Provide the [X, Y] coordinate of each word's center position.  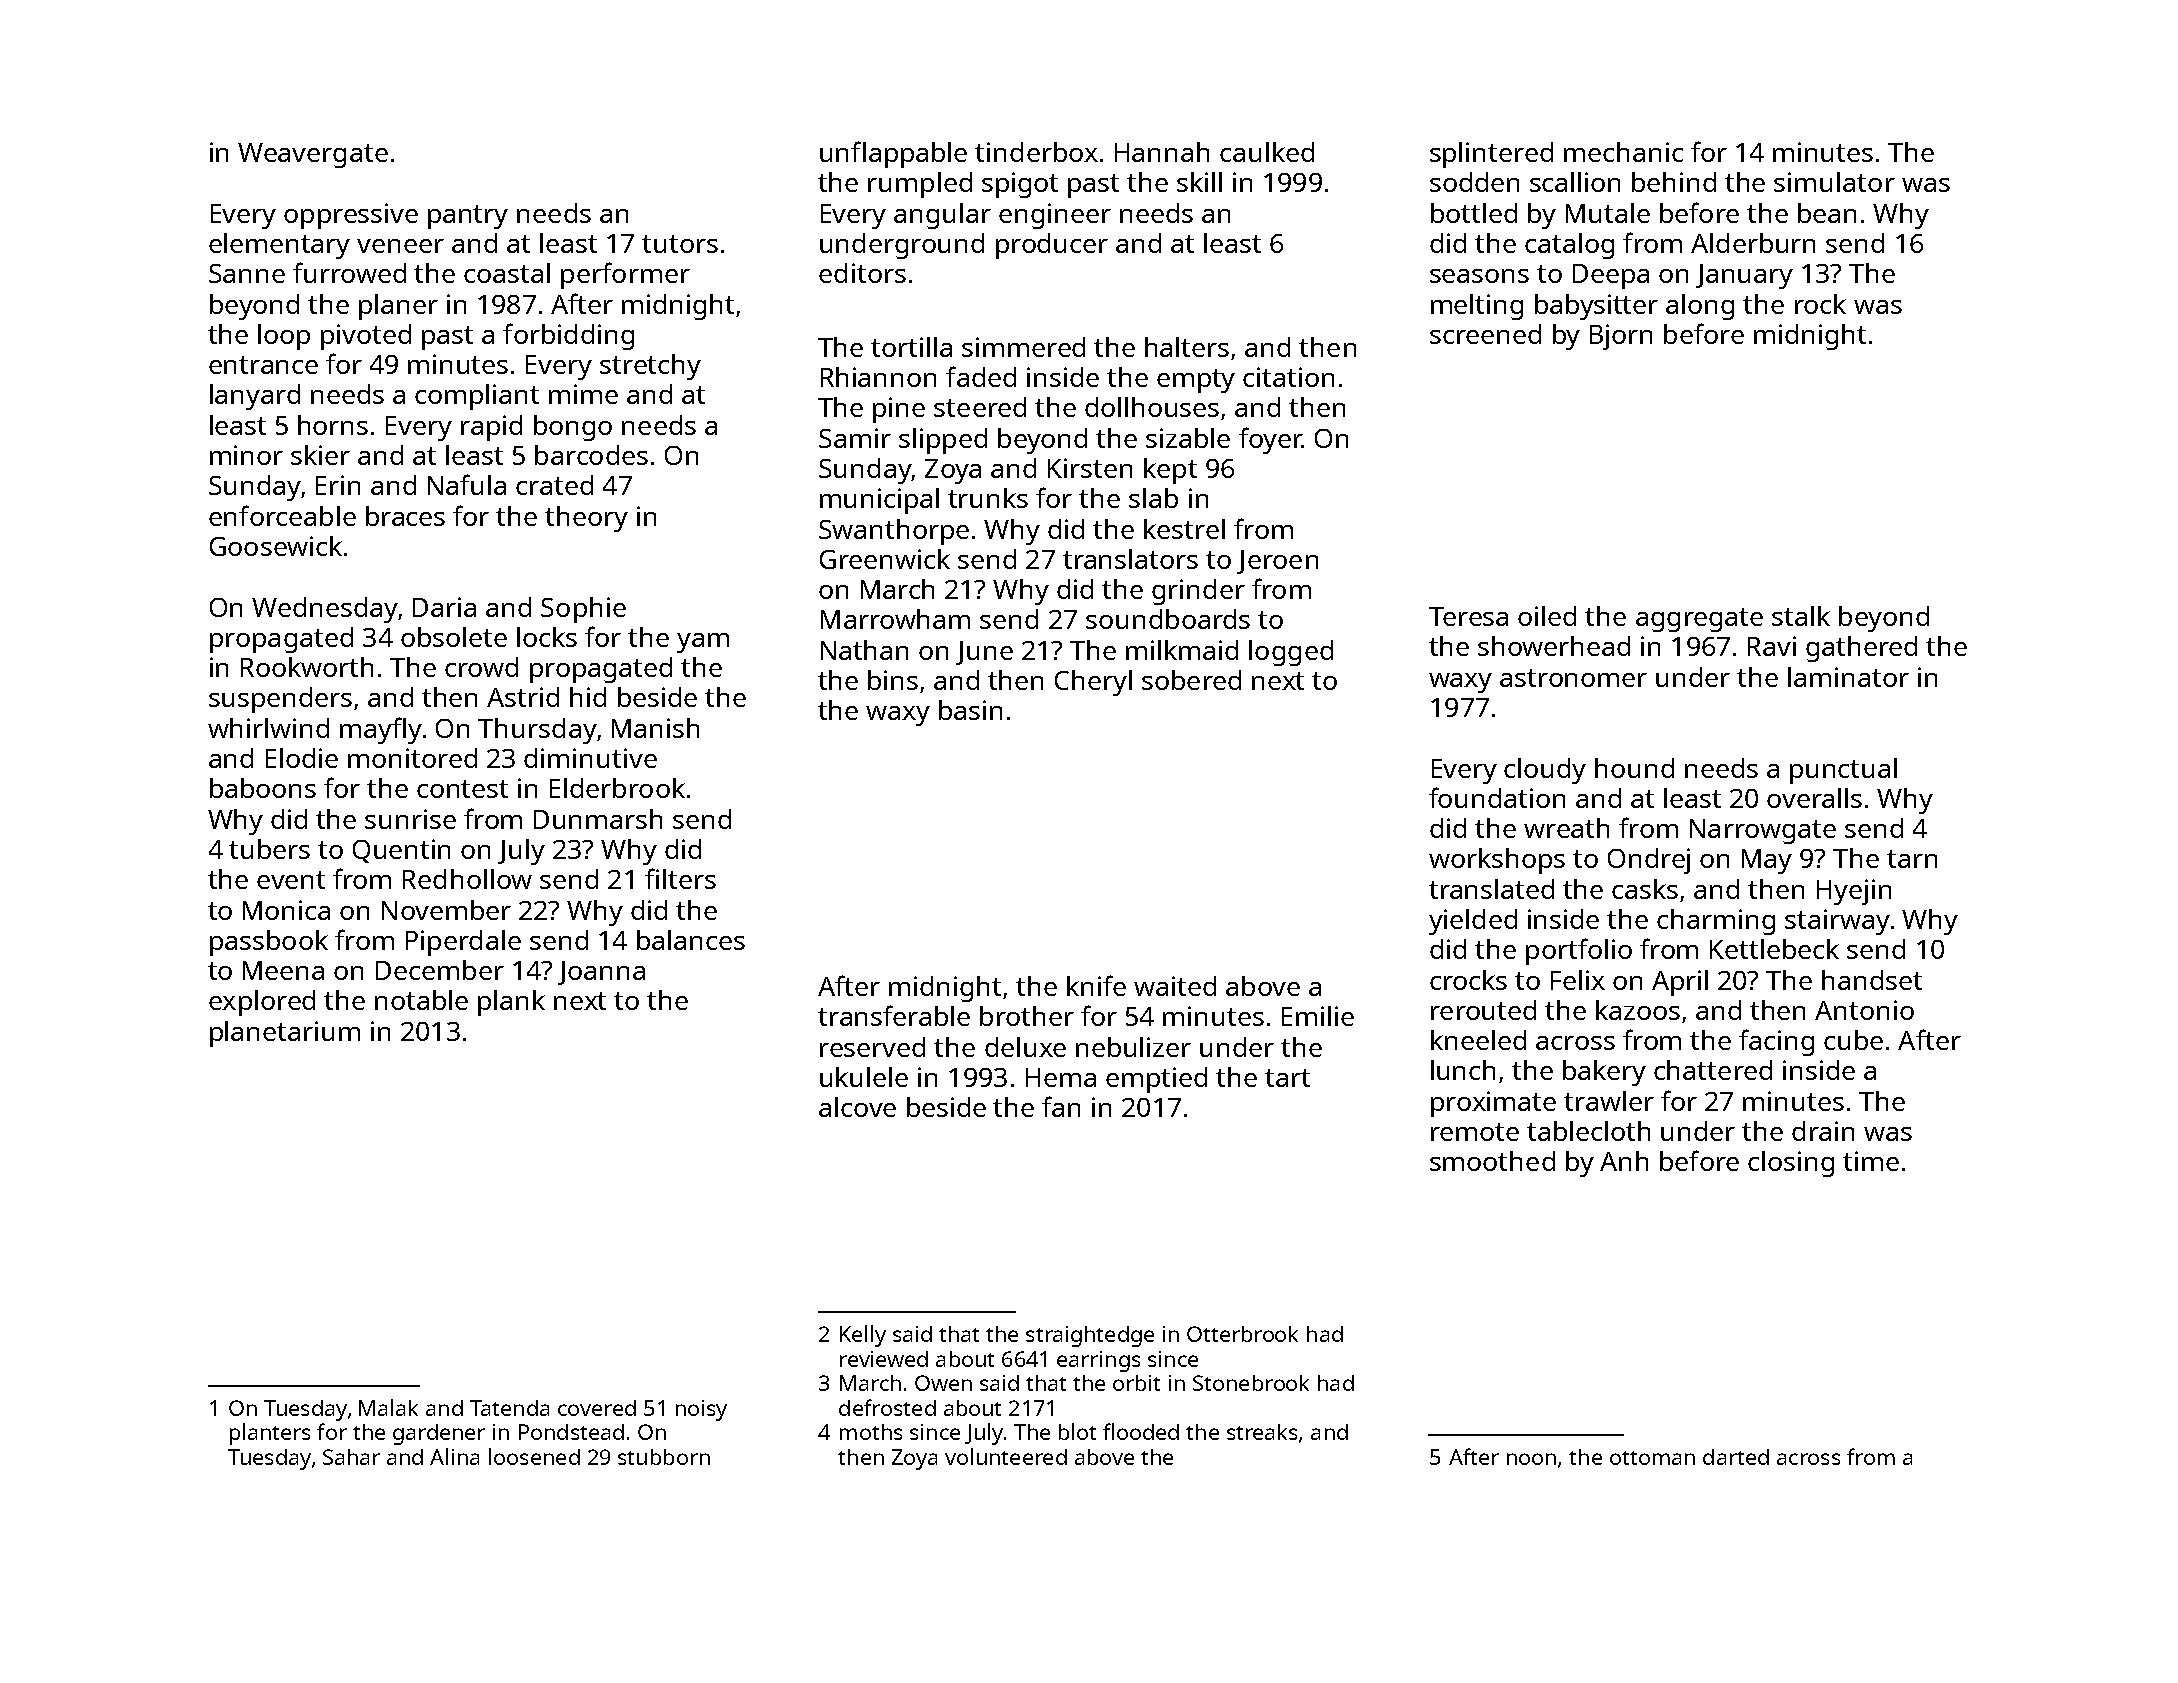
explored [262, 1003]
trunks [988, 498]
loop [284, 337]
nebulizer [1133, 1047]
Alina [454, 1456]
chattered [1713, 1070]
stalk [1801, 616]
